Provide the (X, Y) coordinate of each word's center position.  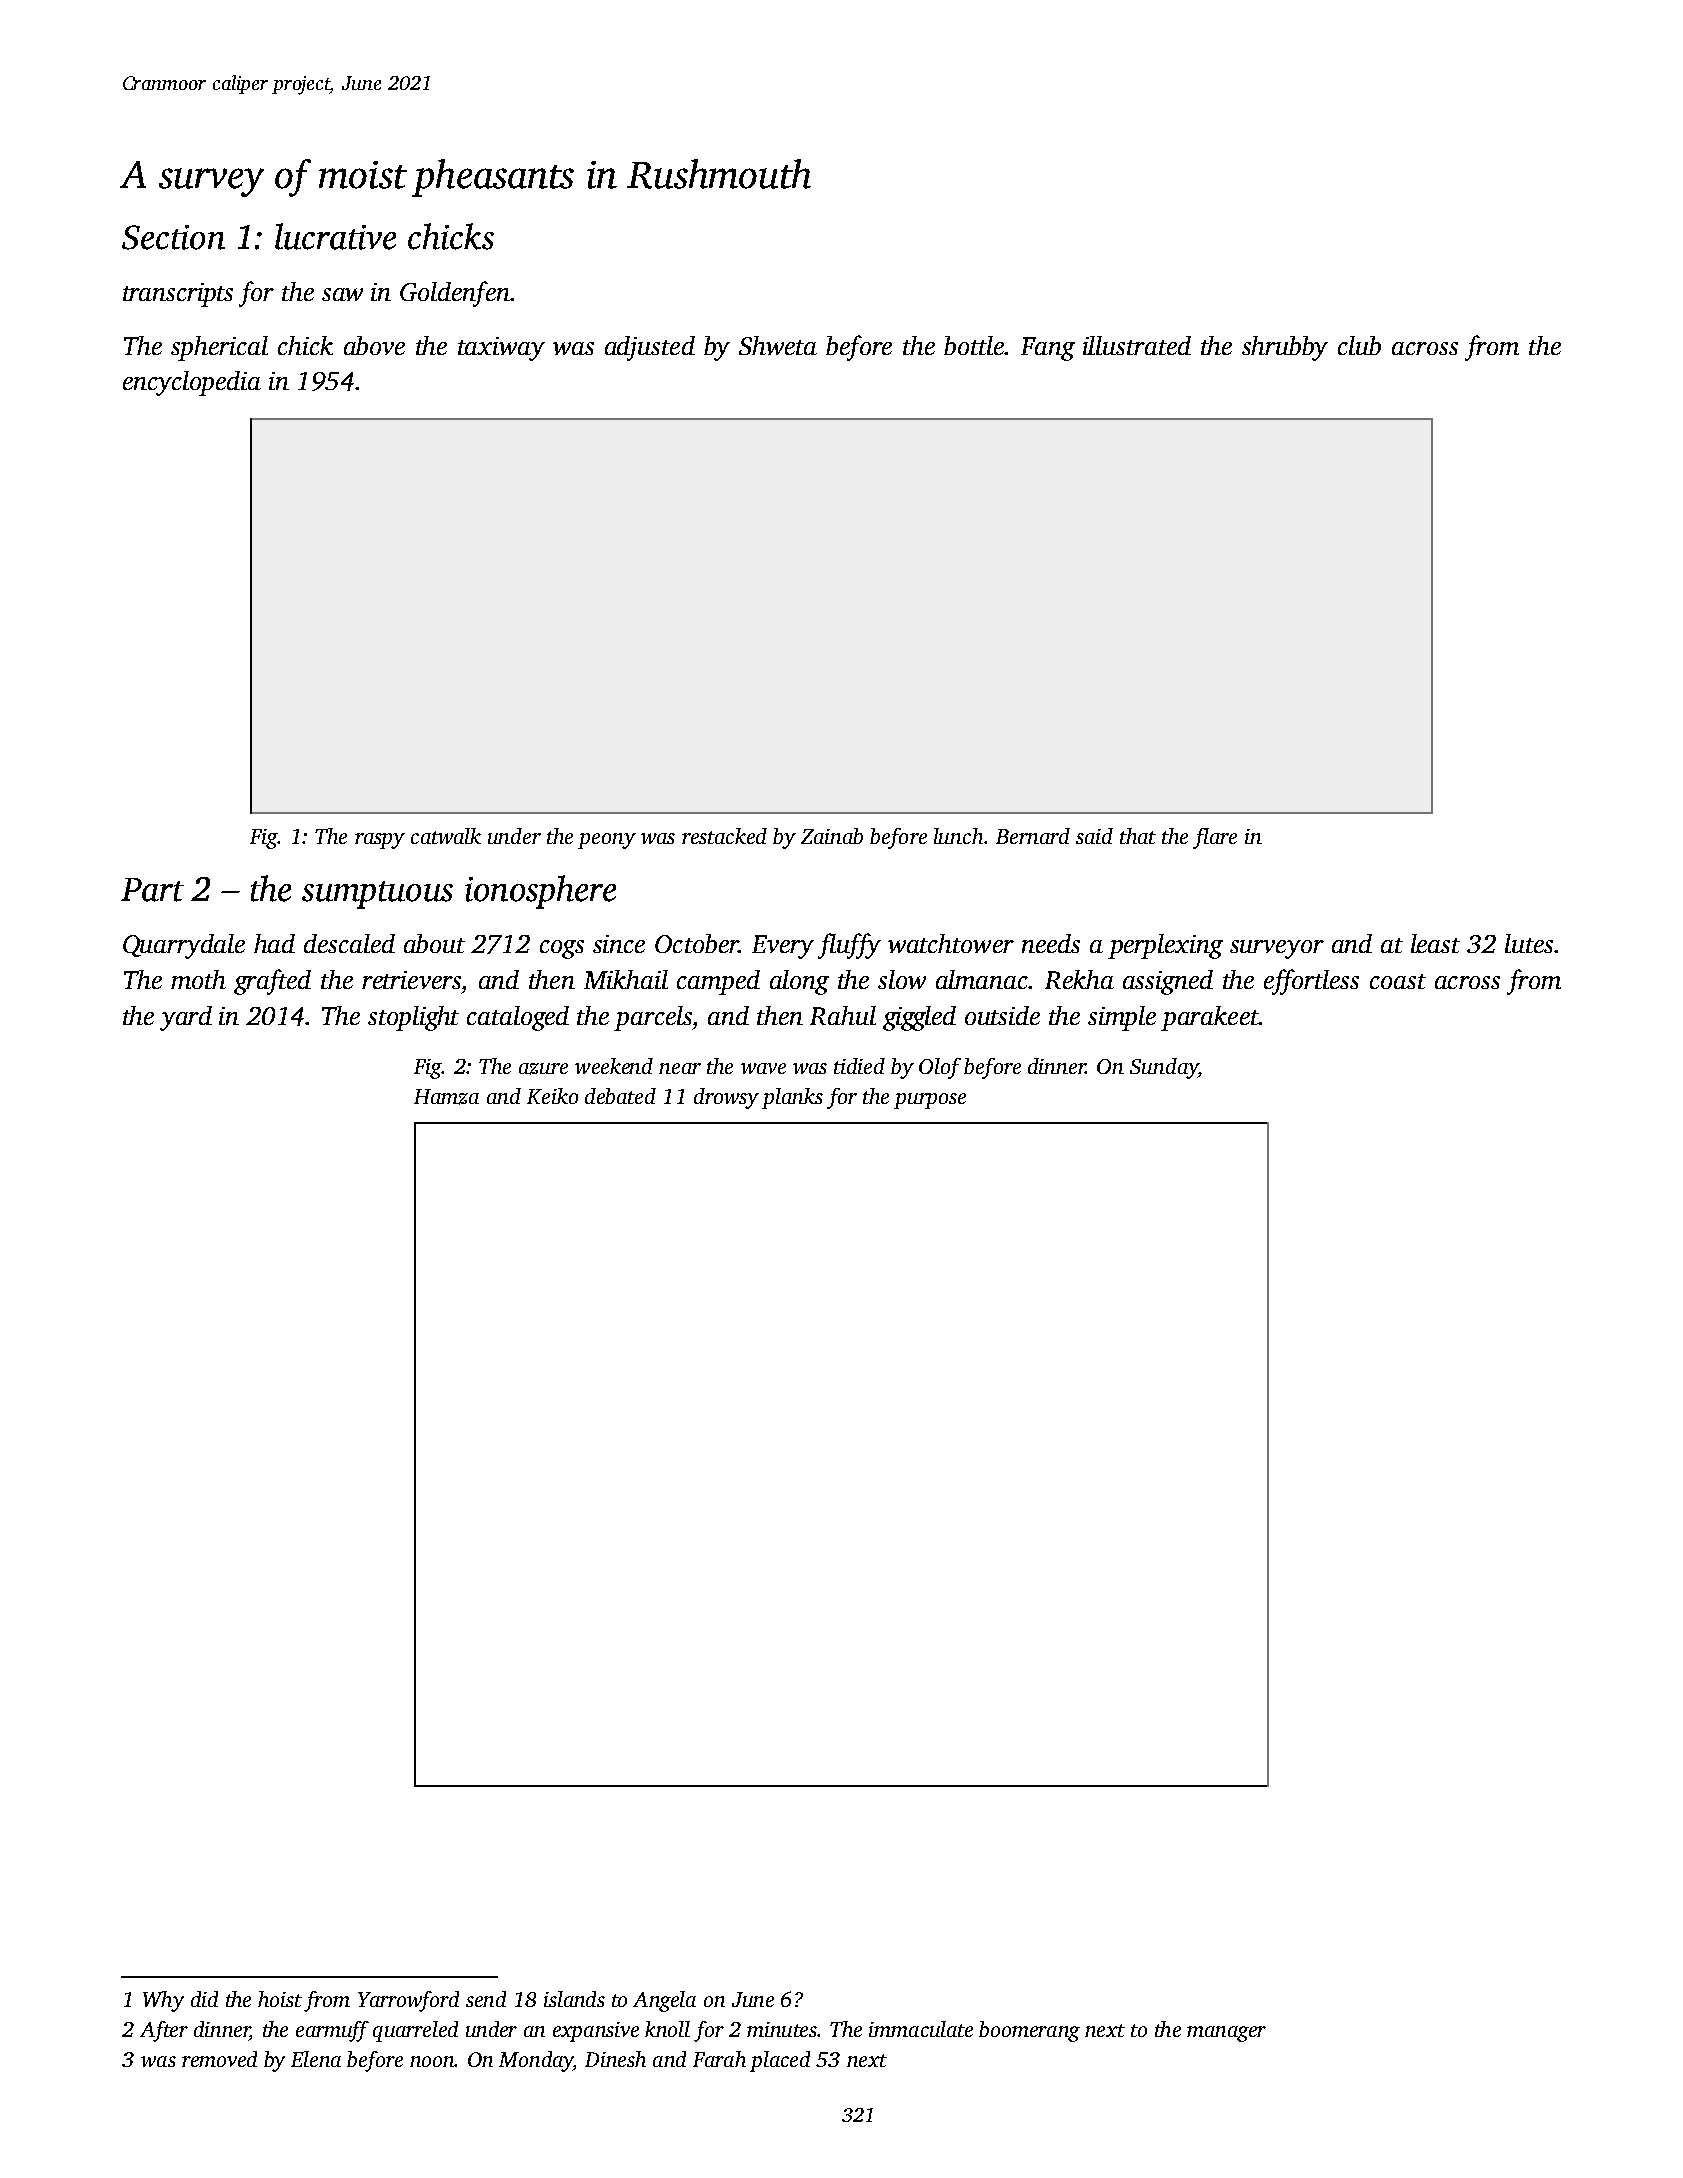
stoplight (413, 1018)
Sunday (1164, 1068)
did (204, 1999)
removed (219, 2059)
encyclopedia (192, 383)
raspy (380, 841)
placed (780, 2061)
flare (1215, 838)
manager (1226, 2034)
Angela (664, 2001)
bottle (974, 345)
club (1359, 345)
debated (620, 1096)
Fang (1048, 349)
